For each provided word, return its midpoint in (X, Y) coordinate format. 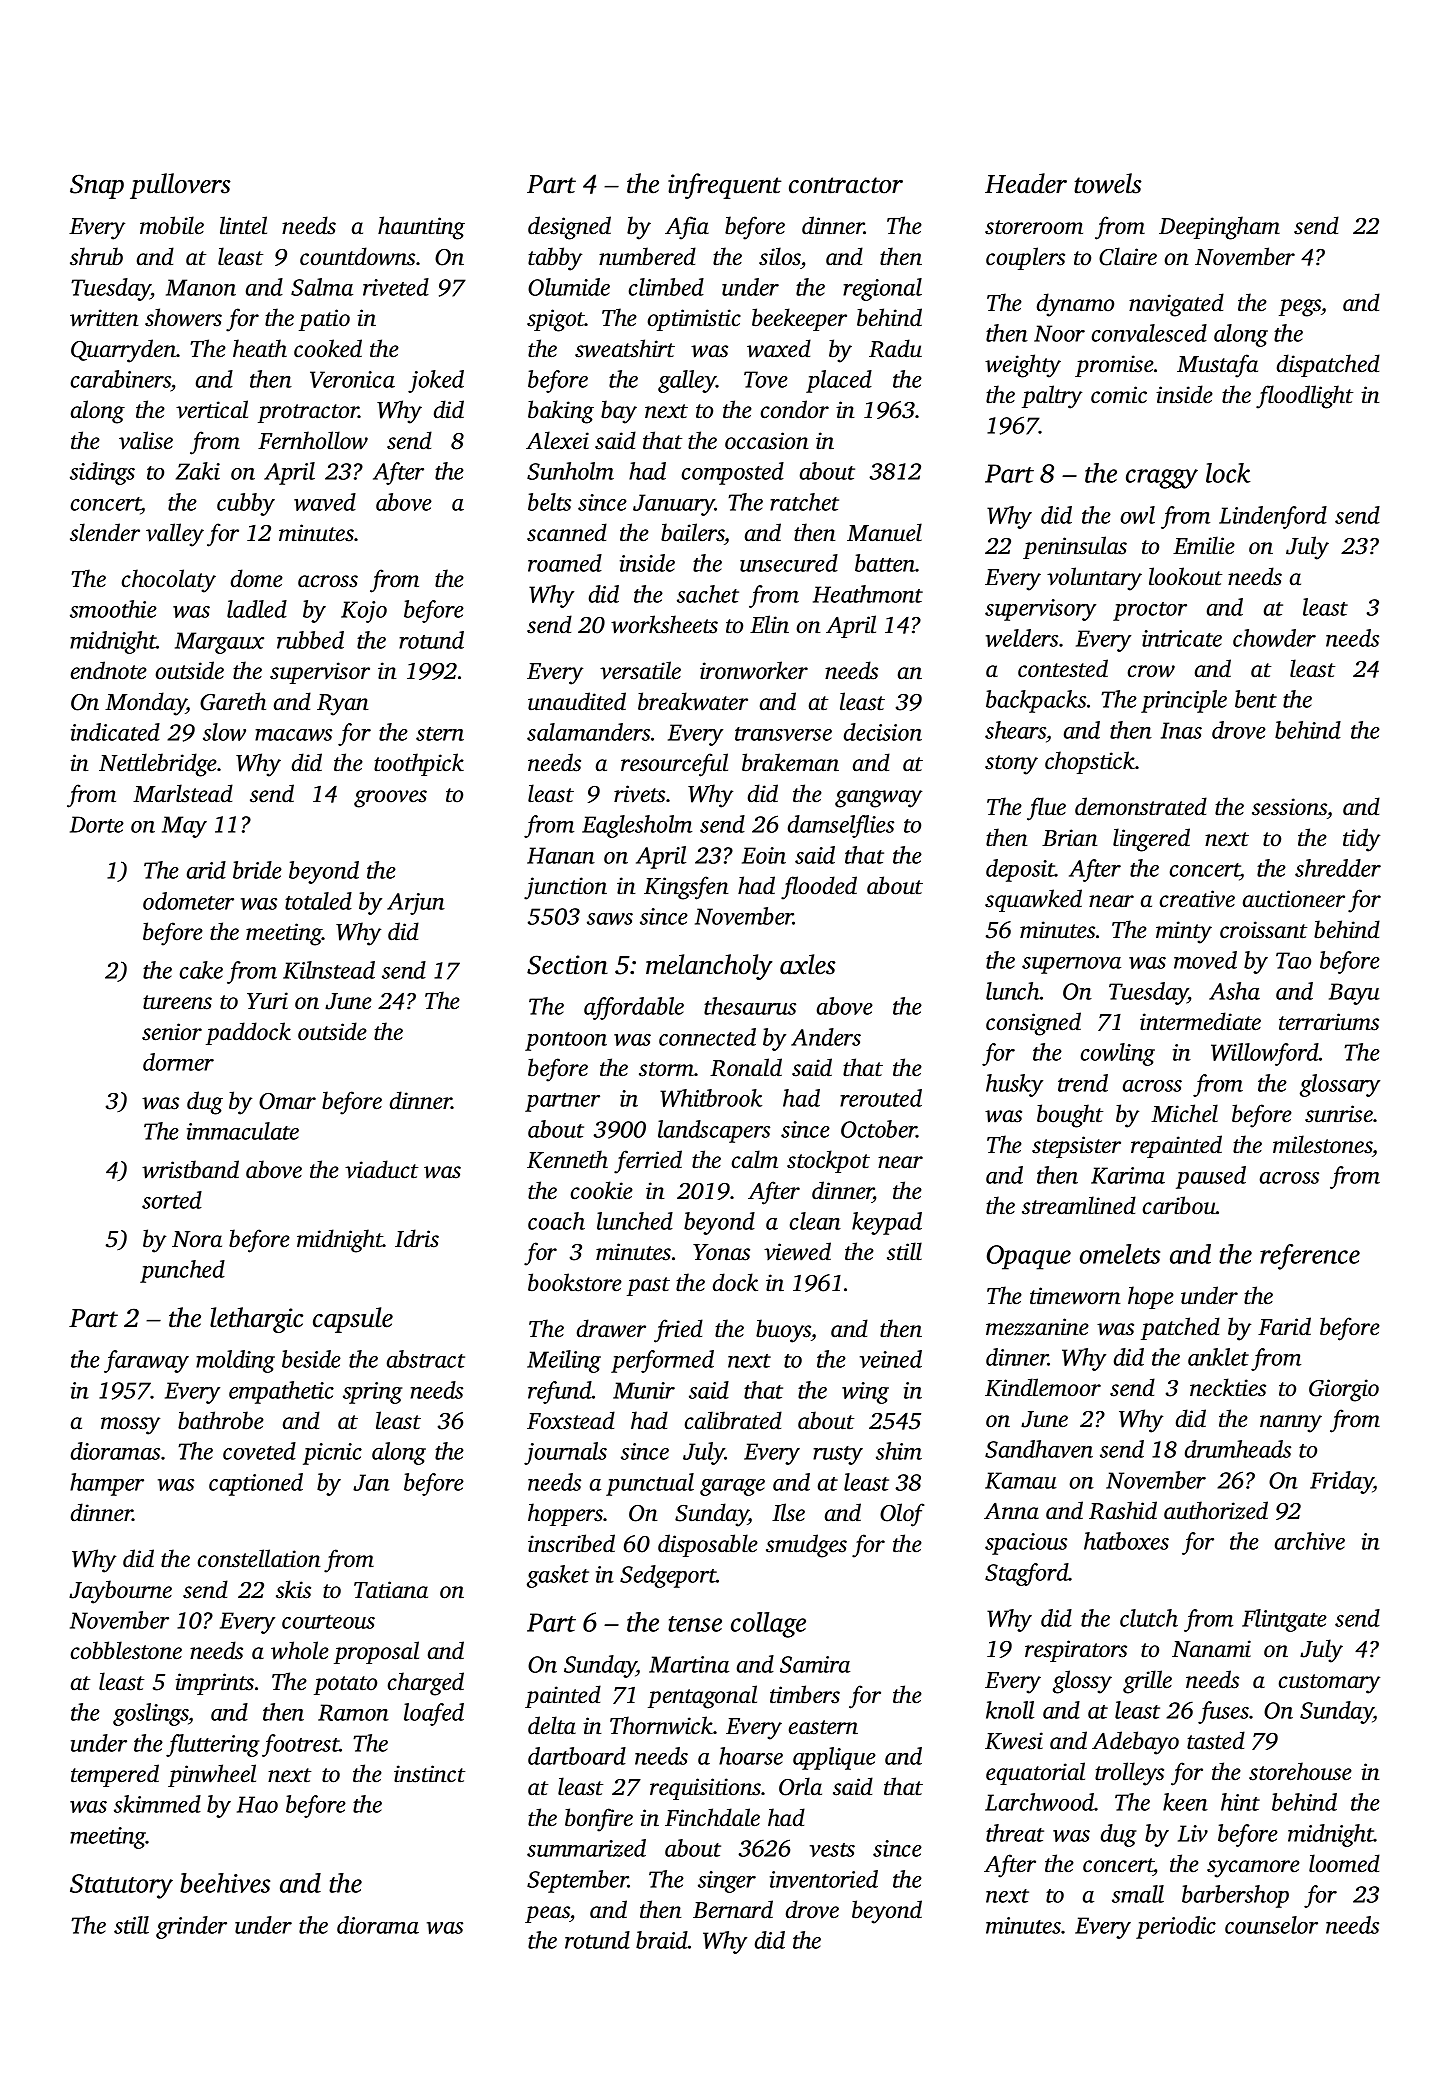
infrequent (725, 186)
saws (610, 919)
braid (662, 1940)
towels (1108, 183)
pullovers (180, 186)
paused (1211, 1177)
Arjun (416, 904)
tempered (115, 1775)
